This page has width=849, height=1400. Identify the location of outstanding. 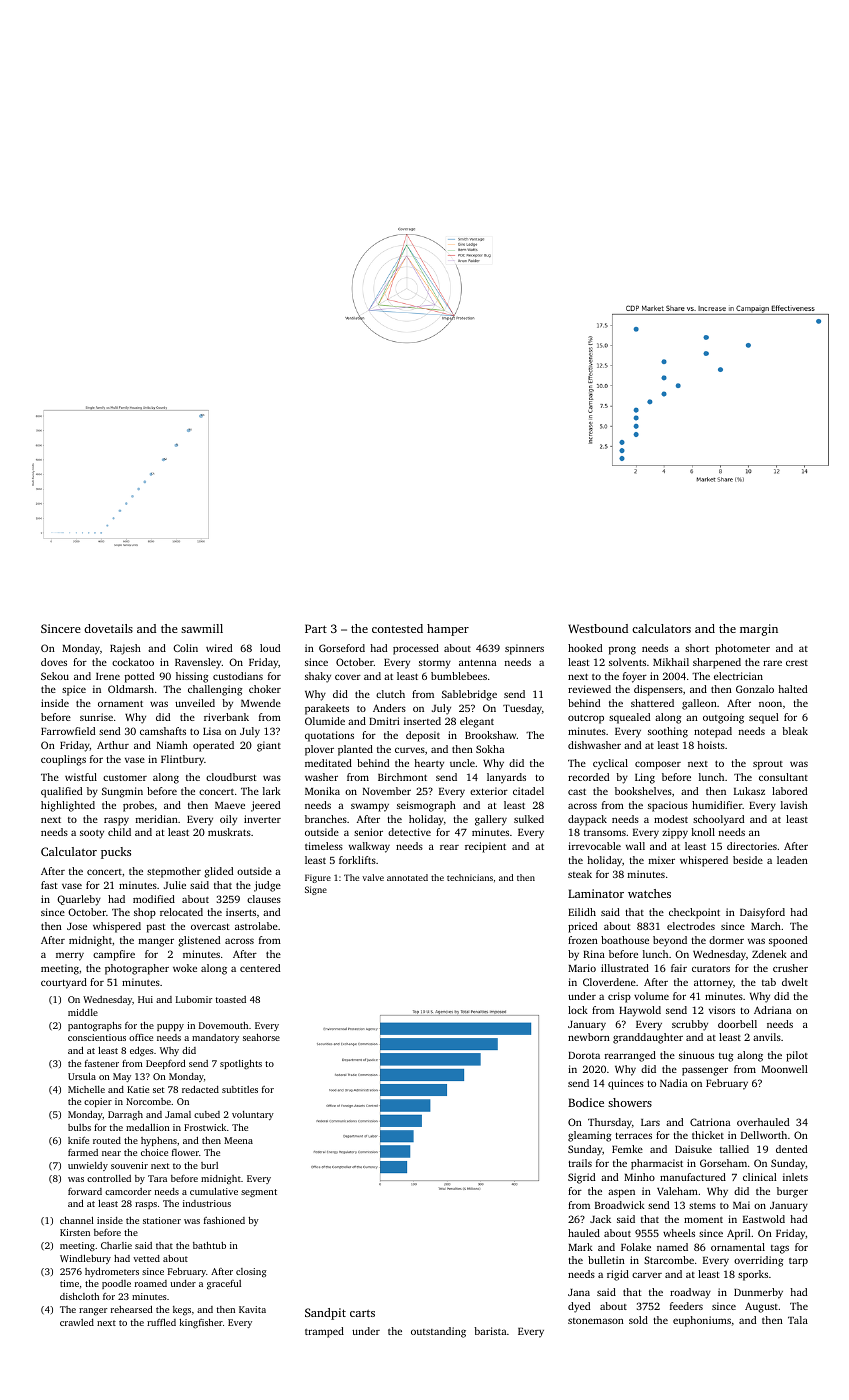
(438, 1332).
